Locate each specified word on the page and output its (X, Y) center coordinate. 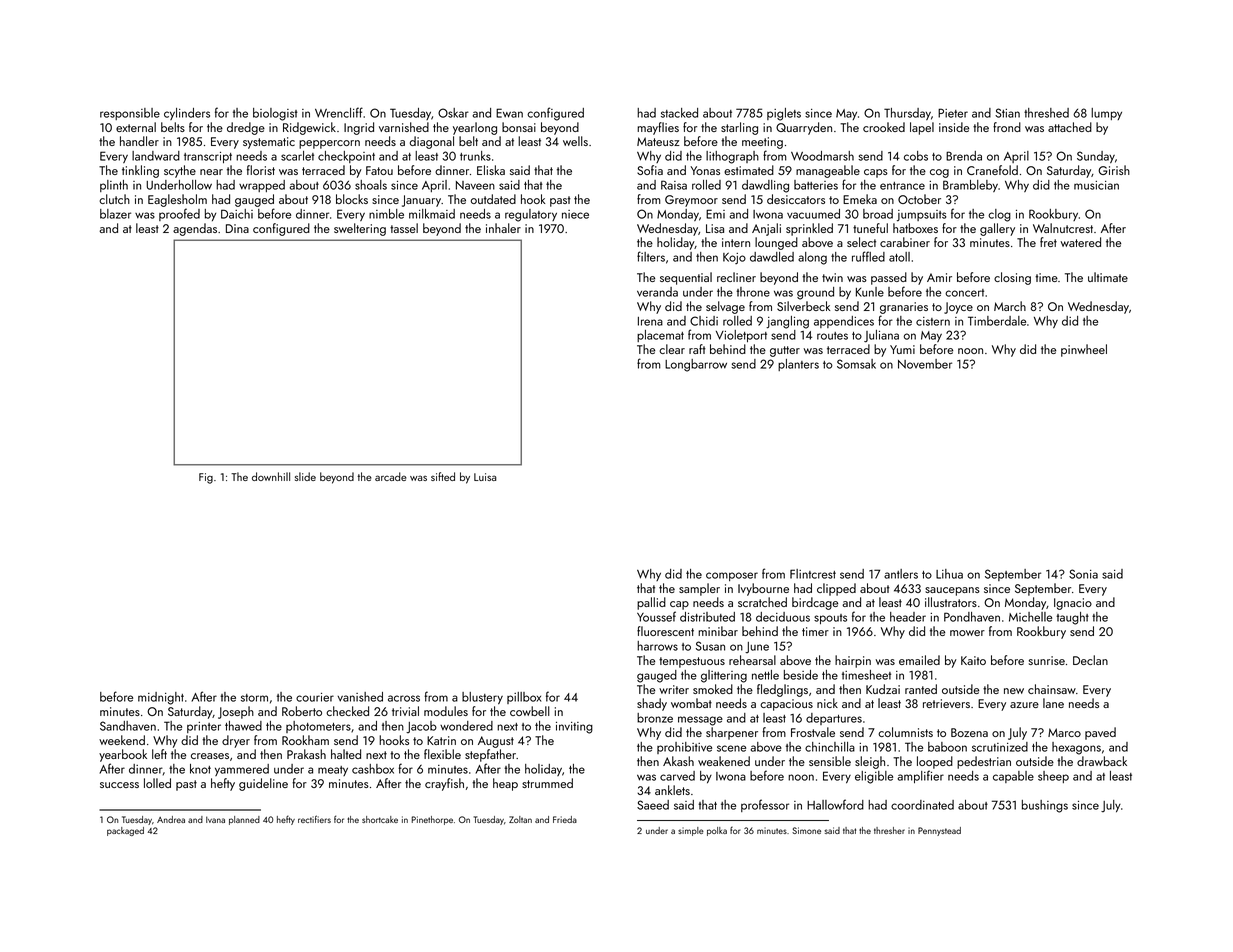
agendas (195, 229)
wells (575, 141)
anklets (672, 790)
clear (672, 349)
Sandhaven (128, 726)
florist (261, 170)
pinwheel (1084, 350)
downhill (271, 476)
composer (732, 576)
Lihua (949, 574)
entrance (902, 186)
